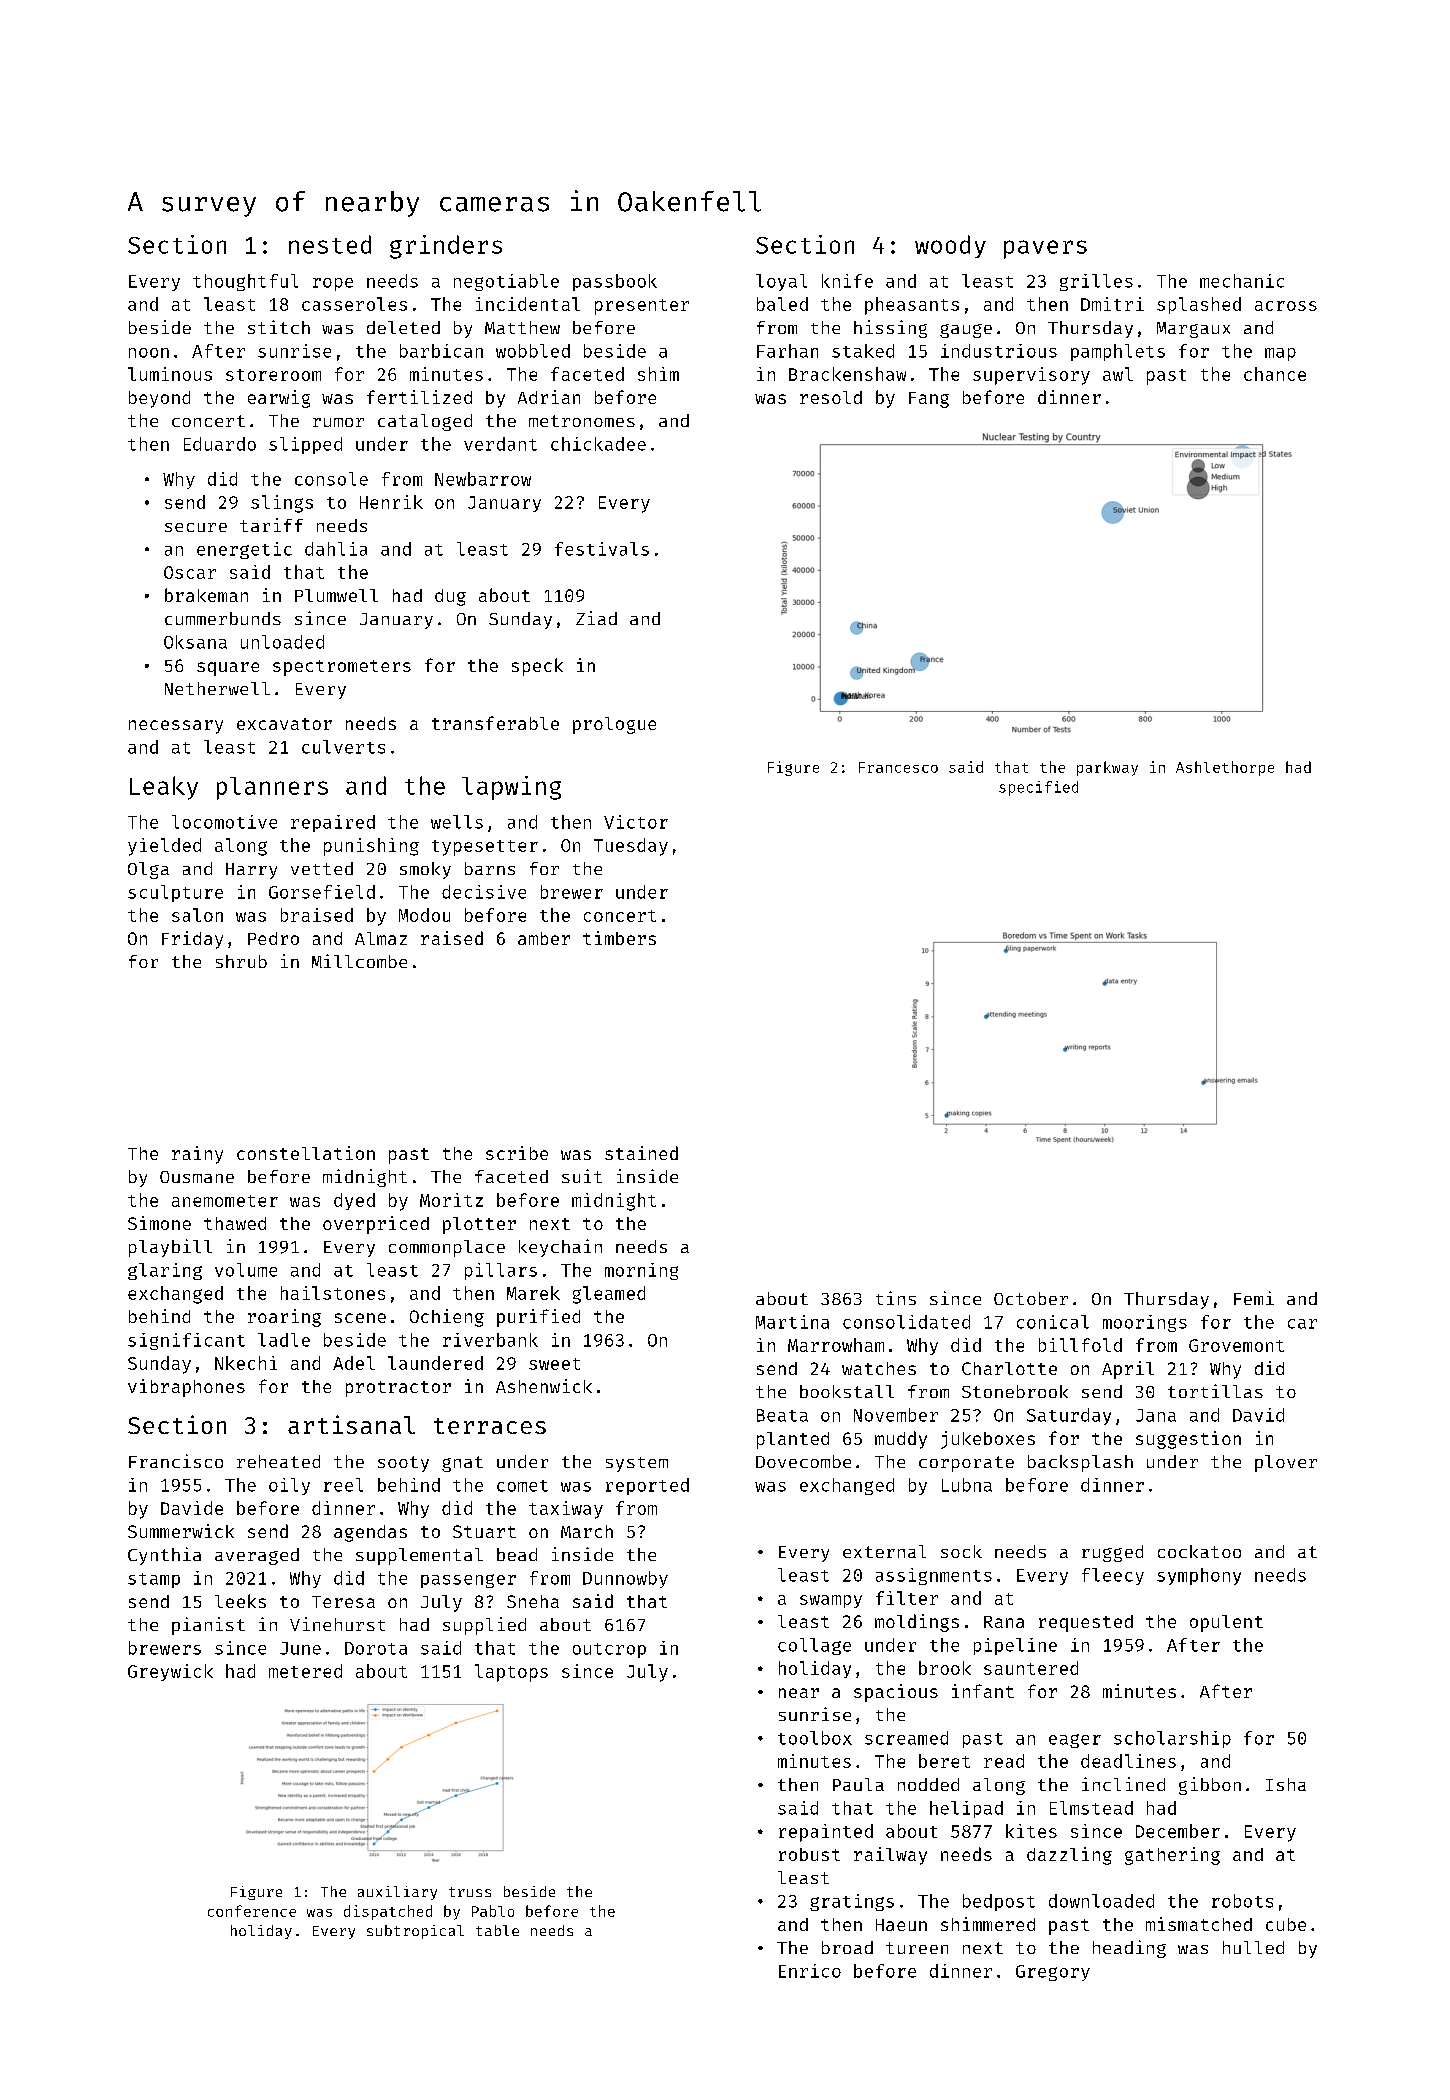  Describe the element at coordinates (1045, 249) in the image. I see `pavers` at that location.
